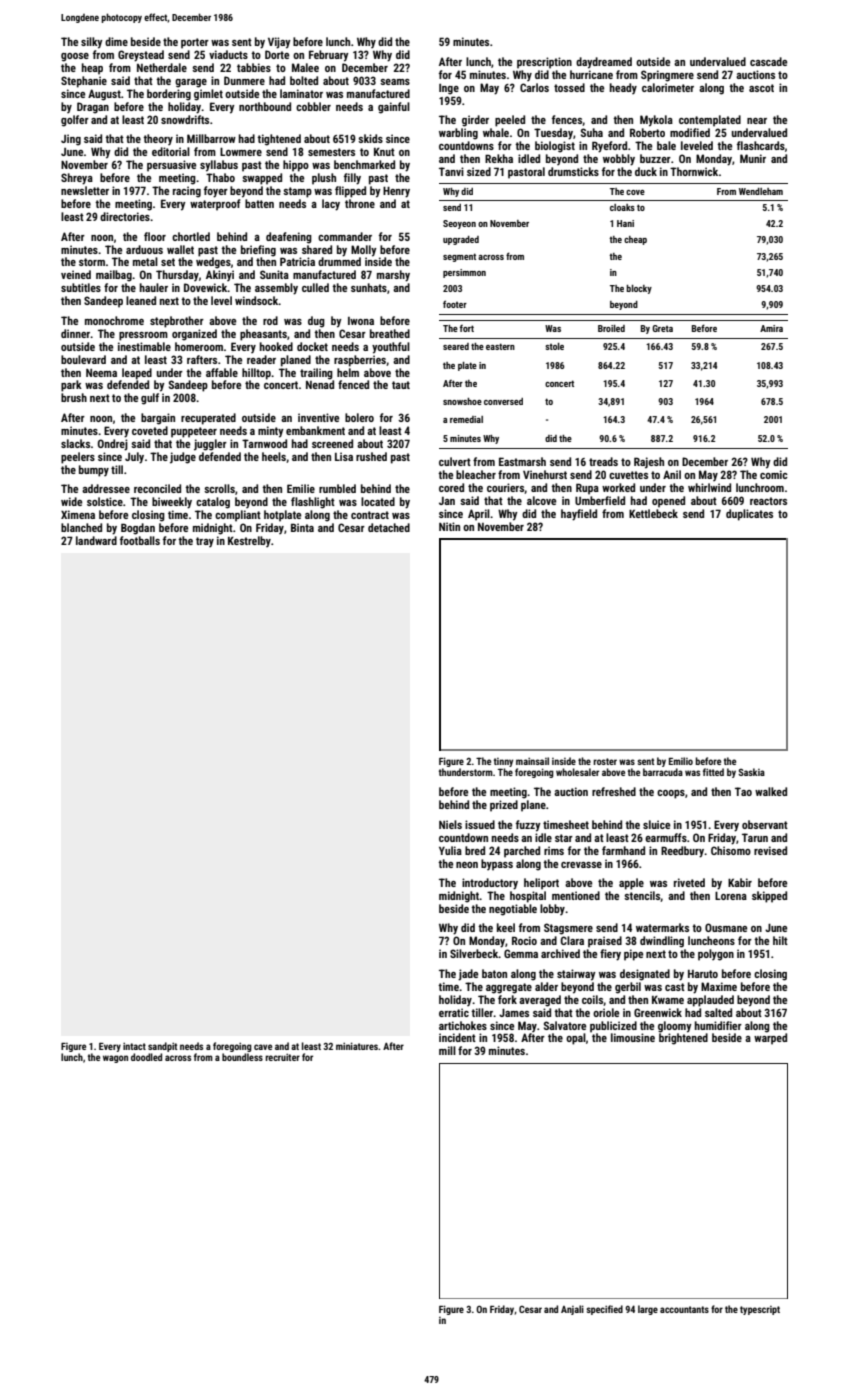  Describe the element at coordinates (765, 824) in the document. I see `observant` at that location.
